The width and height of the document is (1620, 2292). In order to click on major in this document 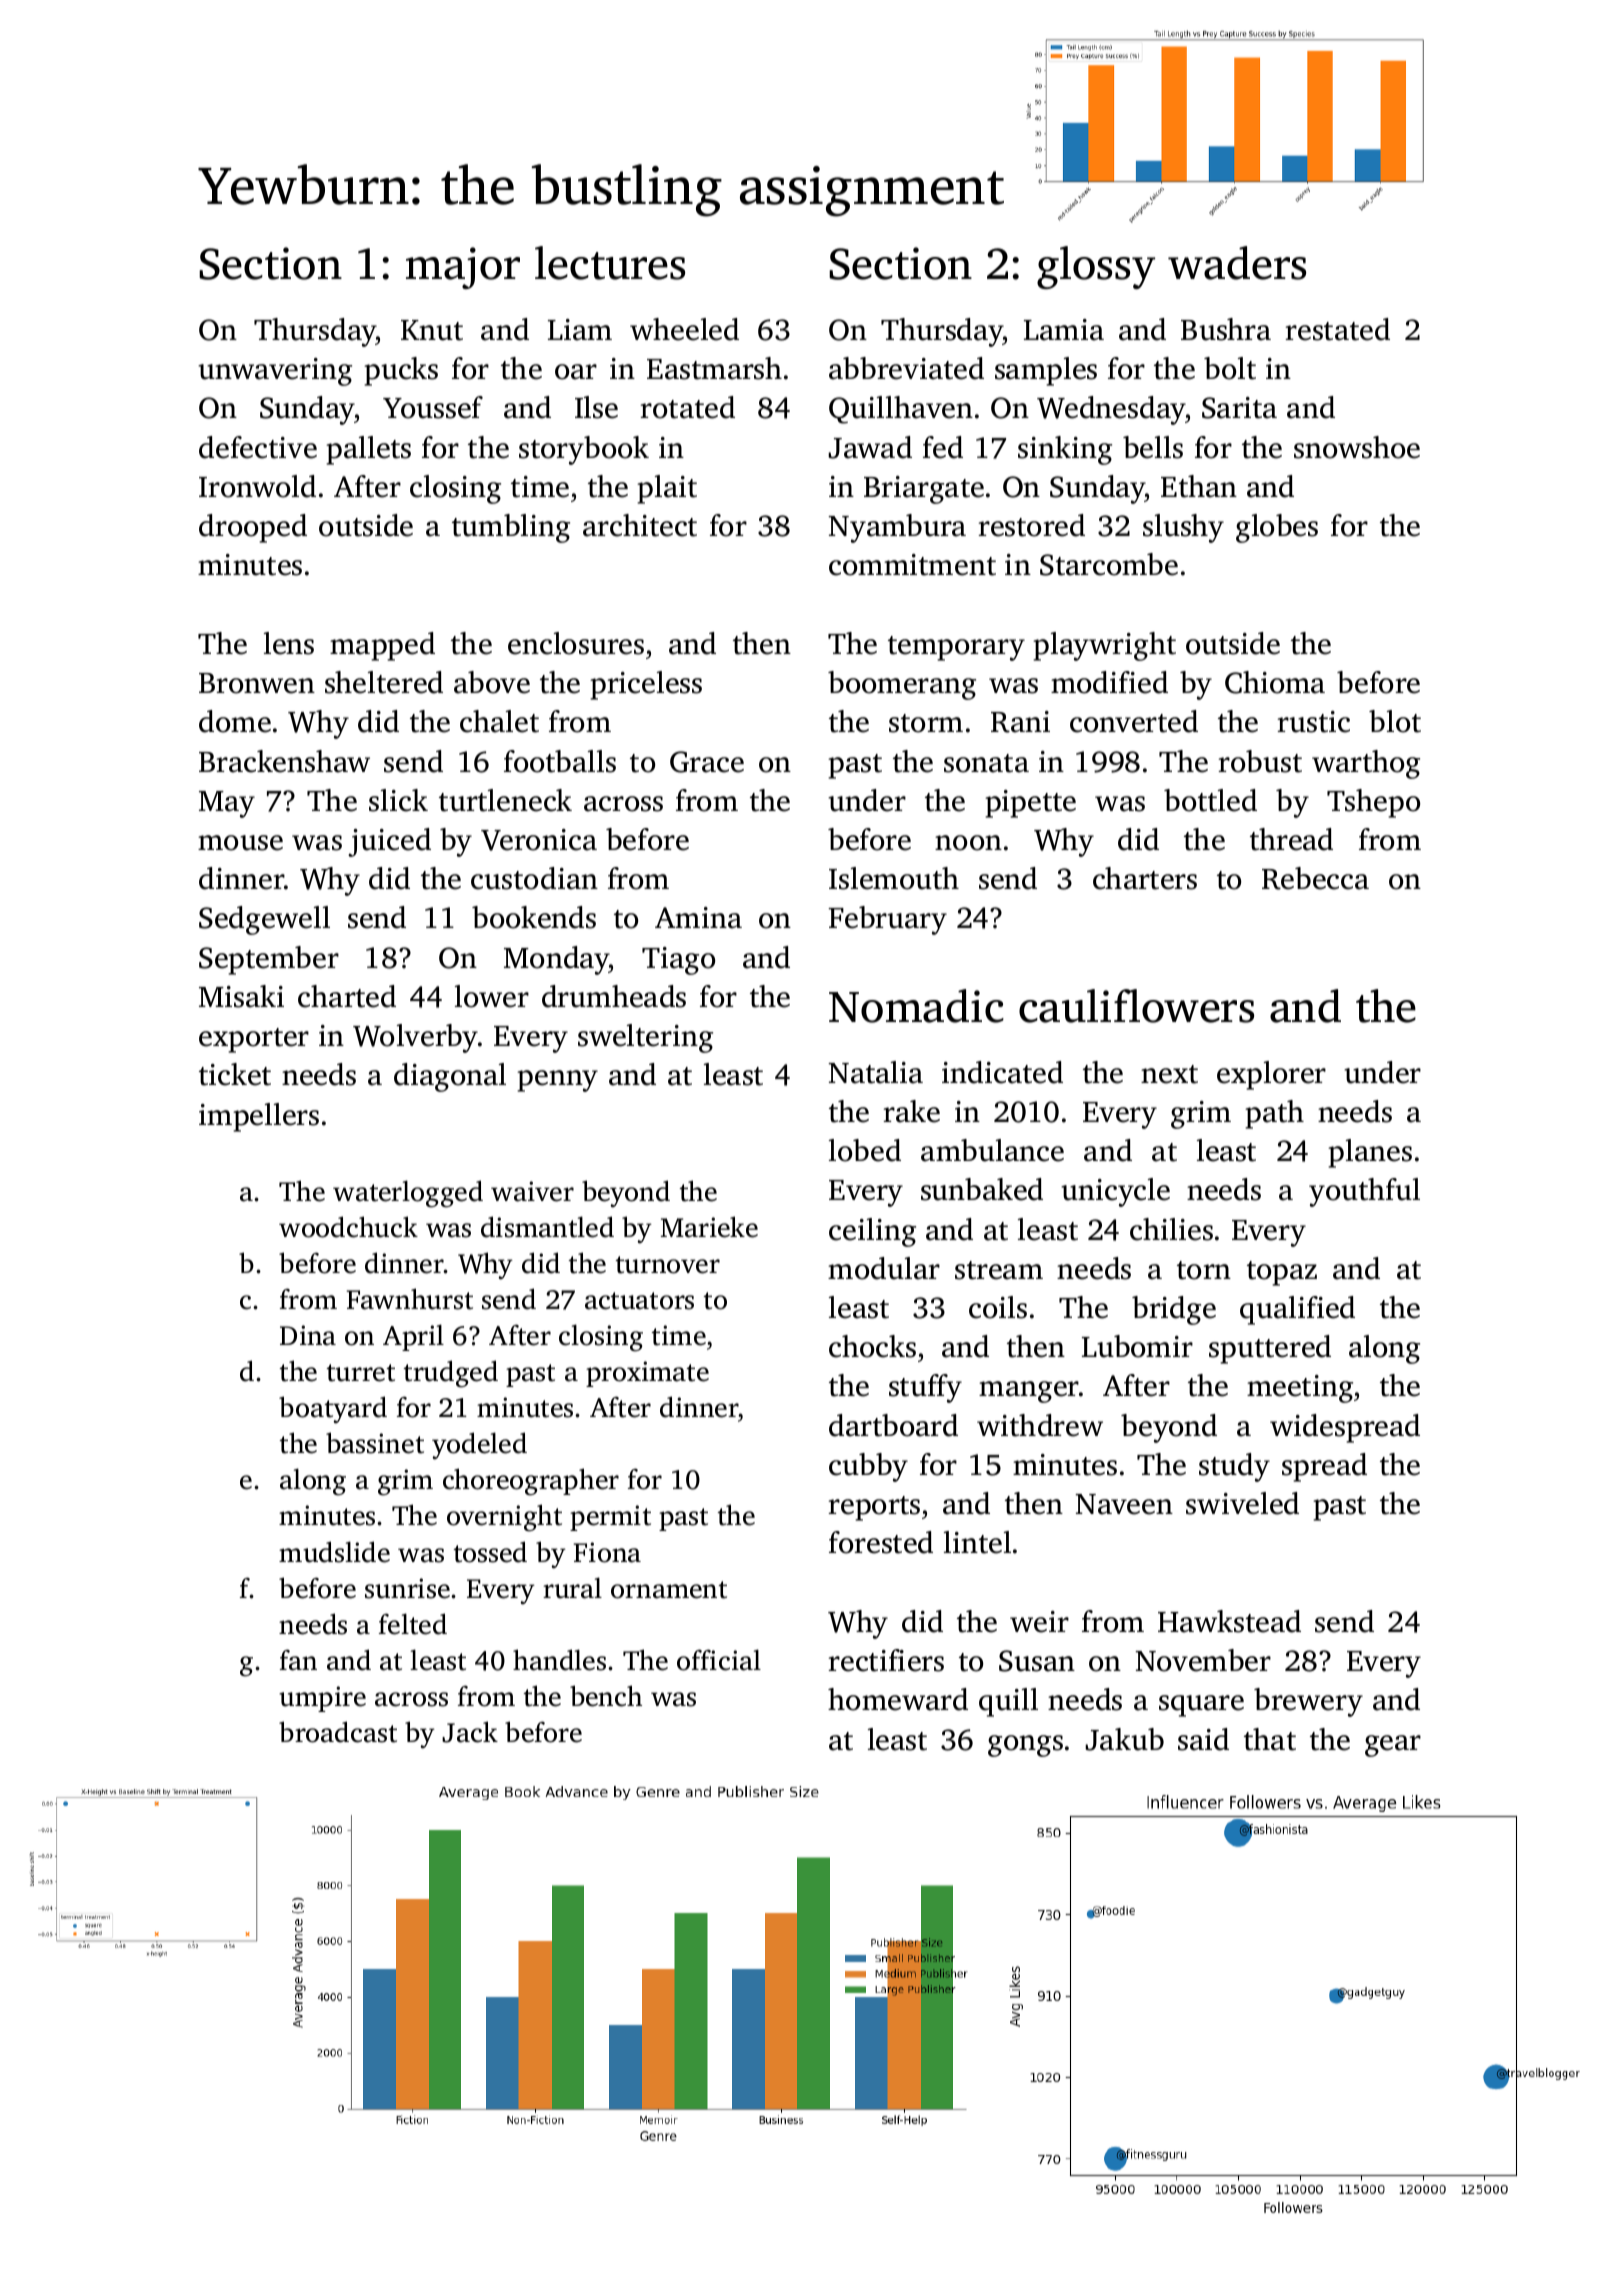, I will do `click(463, 268)`.
